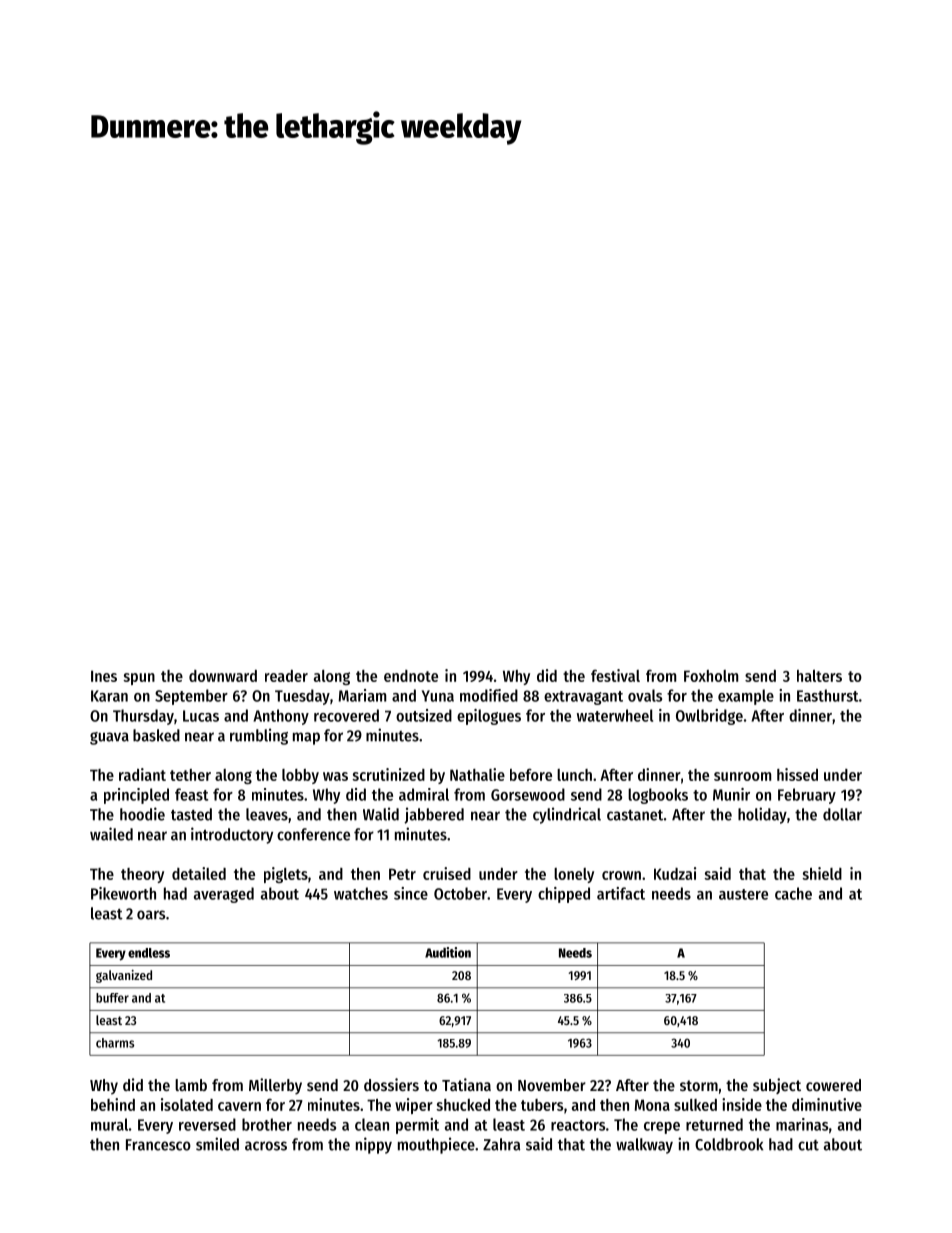 This page has height=1233, width=952. Describe the element at coordinates (191, 1085) in the page. I see `lamb` at that location.
